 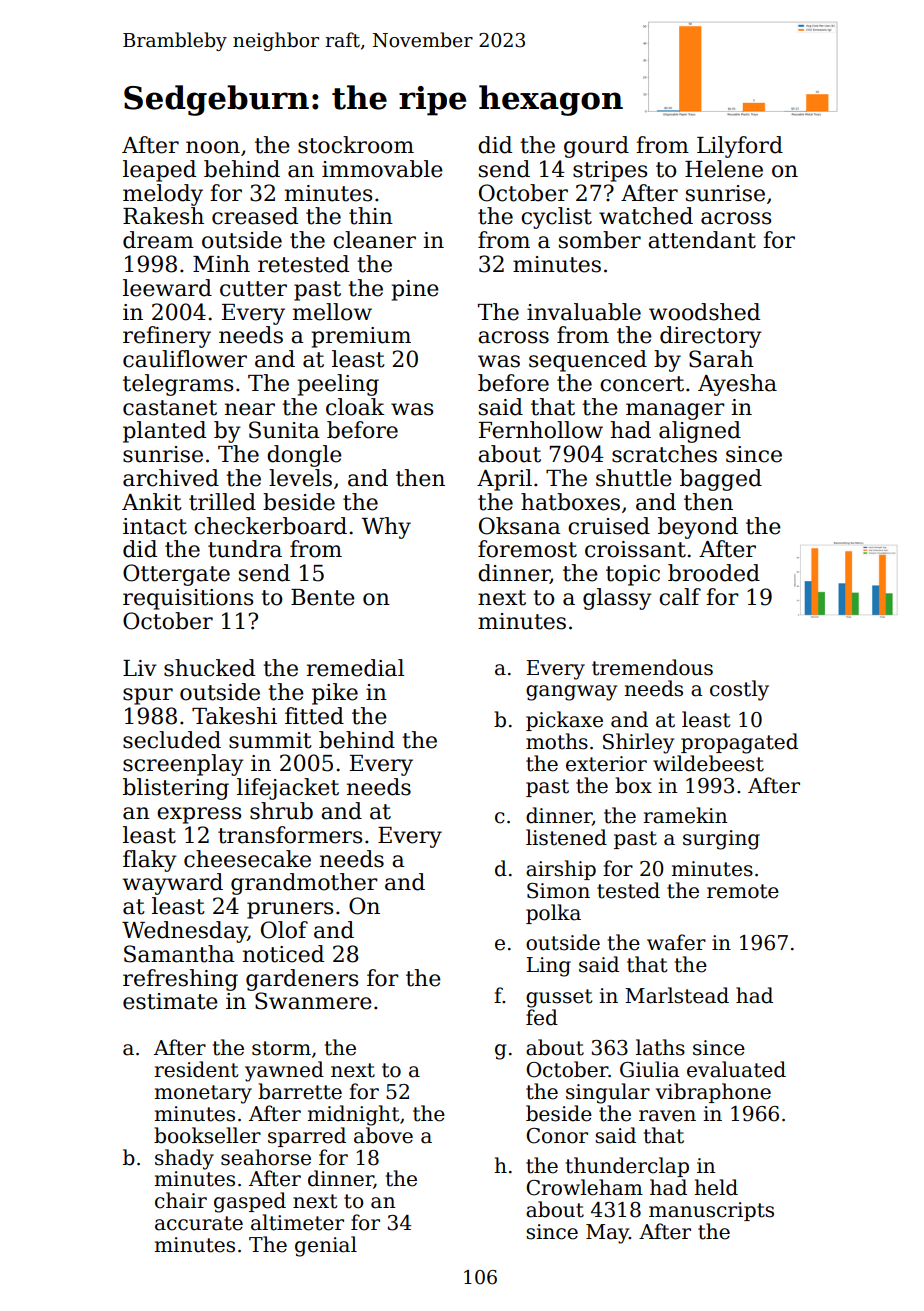 What do you see at coordinates (284, 1071) in the screenshot?
I see `yawned` at bounding box center [284, 1071].
